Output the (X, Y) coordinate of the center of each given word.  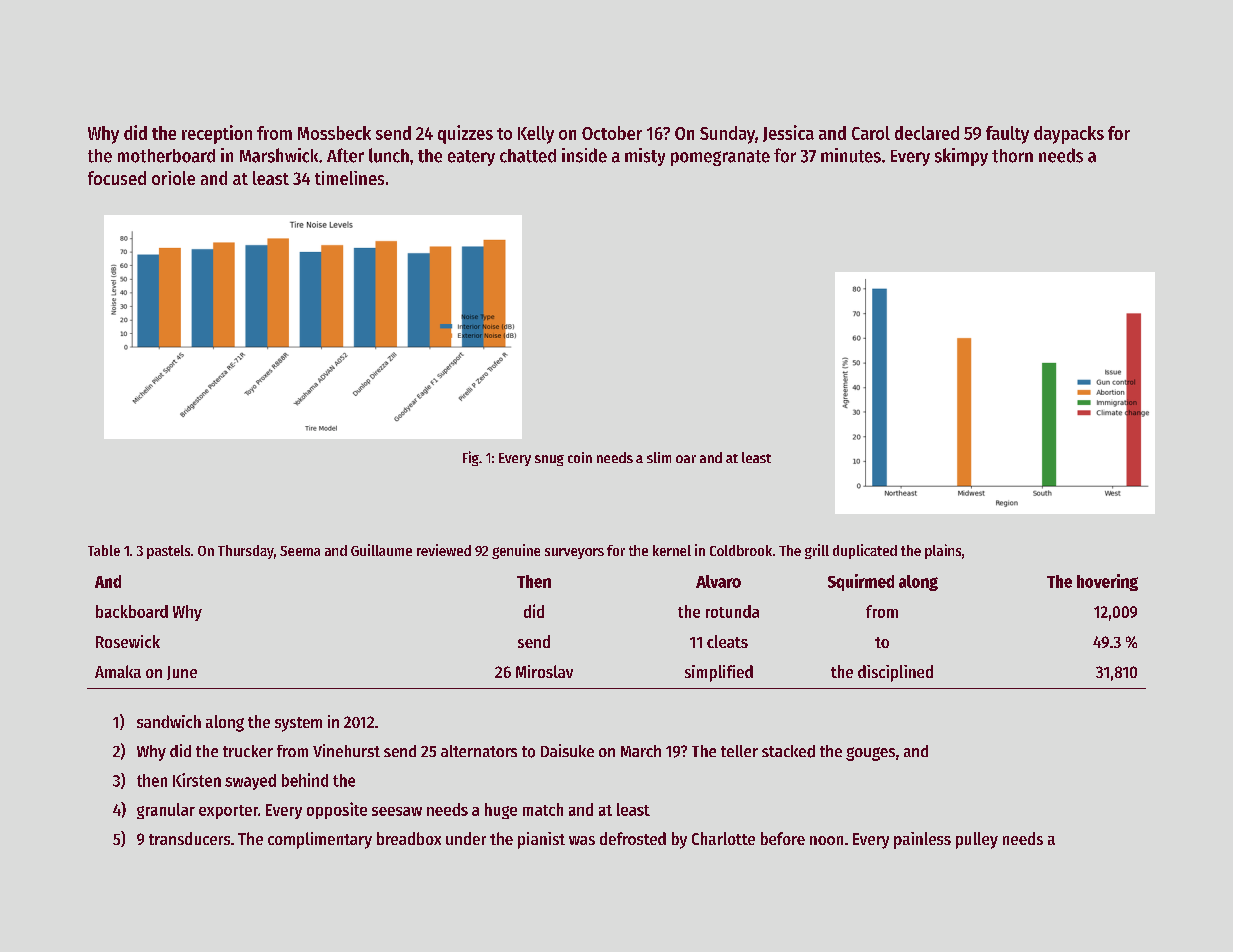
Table (104, 550)
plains (943, 551)
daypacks (1069, 135)
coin (580, 457)
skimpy (961, 157)
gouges (870, 754)
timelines (349, 178)
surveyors (574, 553)
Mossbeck (334, 133)
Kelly (536, 135)
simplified (719, 673)
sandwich (169, 721)
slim (659, 457)
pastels (168, 552)
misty (645, 157)
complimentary (320, 840)
